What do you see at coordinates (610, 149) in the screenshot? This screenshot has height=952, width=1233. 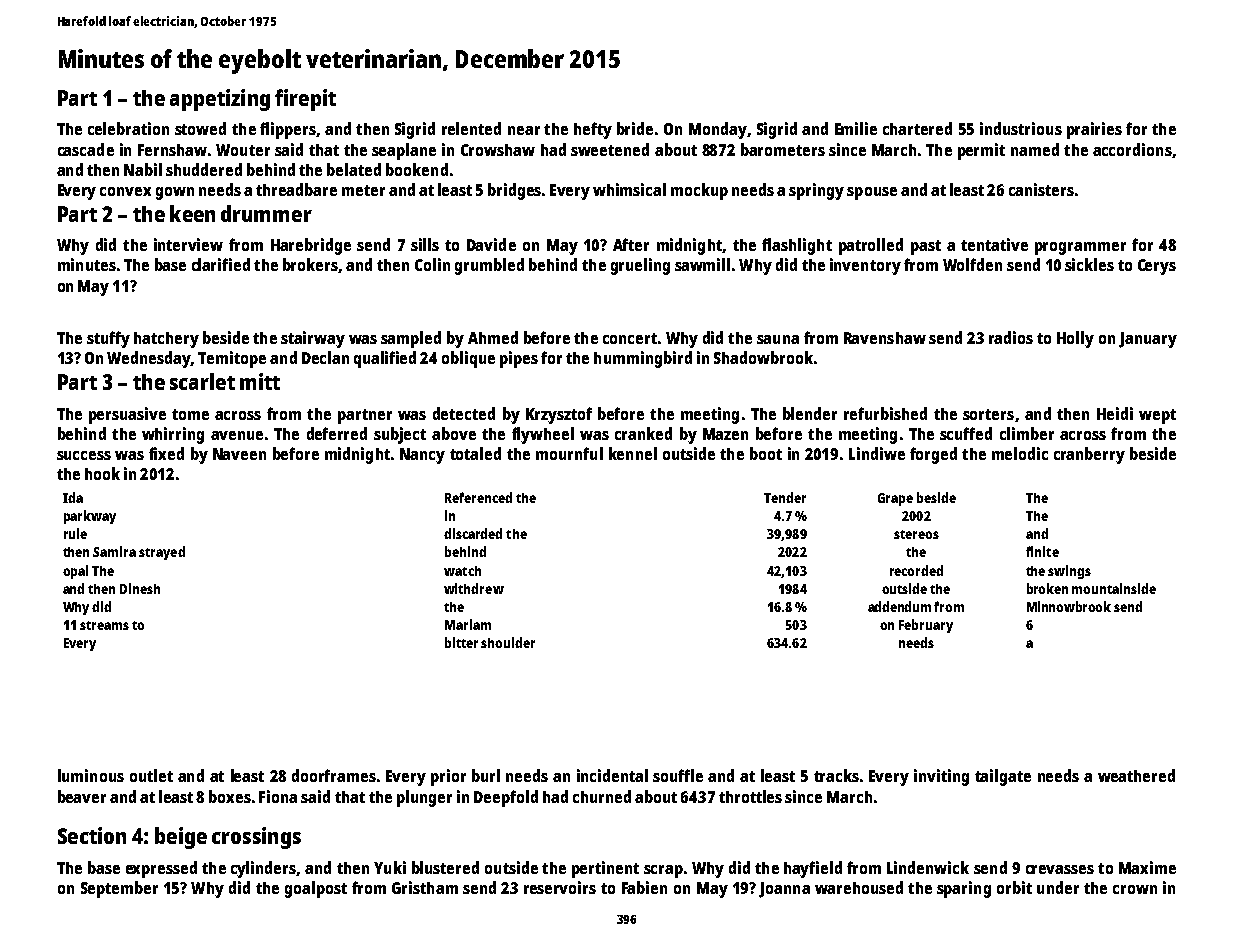 I see `sweetened` at bounding box center [610, 149].
